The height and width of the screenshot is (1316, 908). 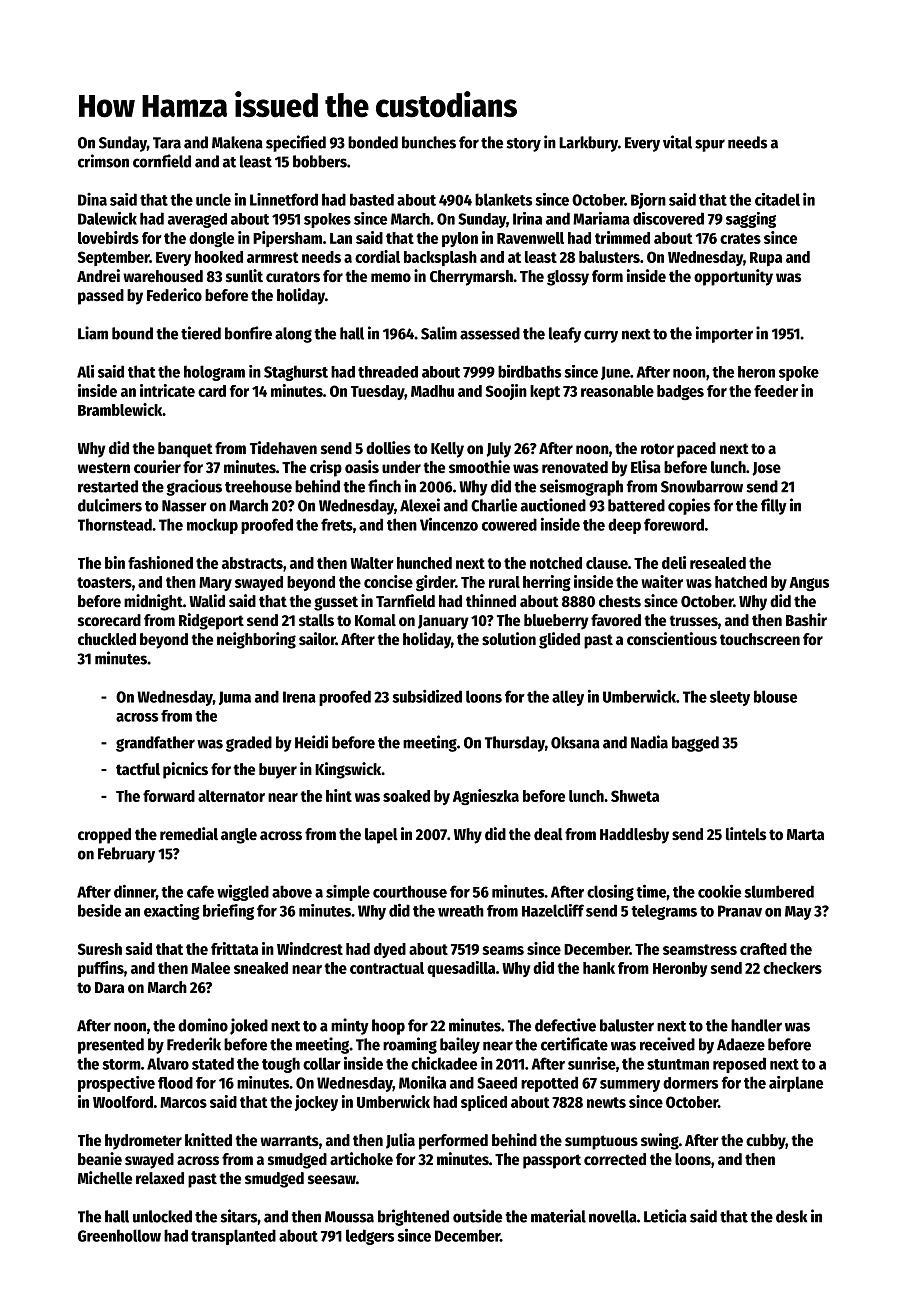 What do you see at coordinates (524, 145) in the screenshot?
I see `story` at bounding box center [524, 145].
